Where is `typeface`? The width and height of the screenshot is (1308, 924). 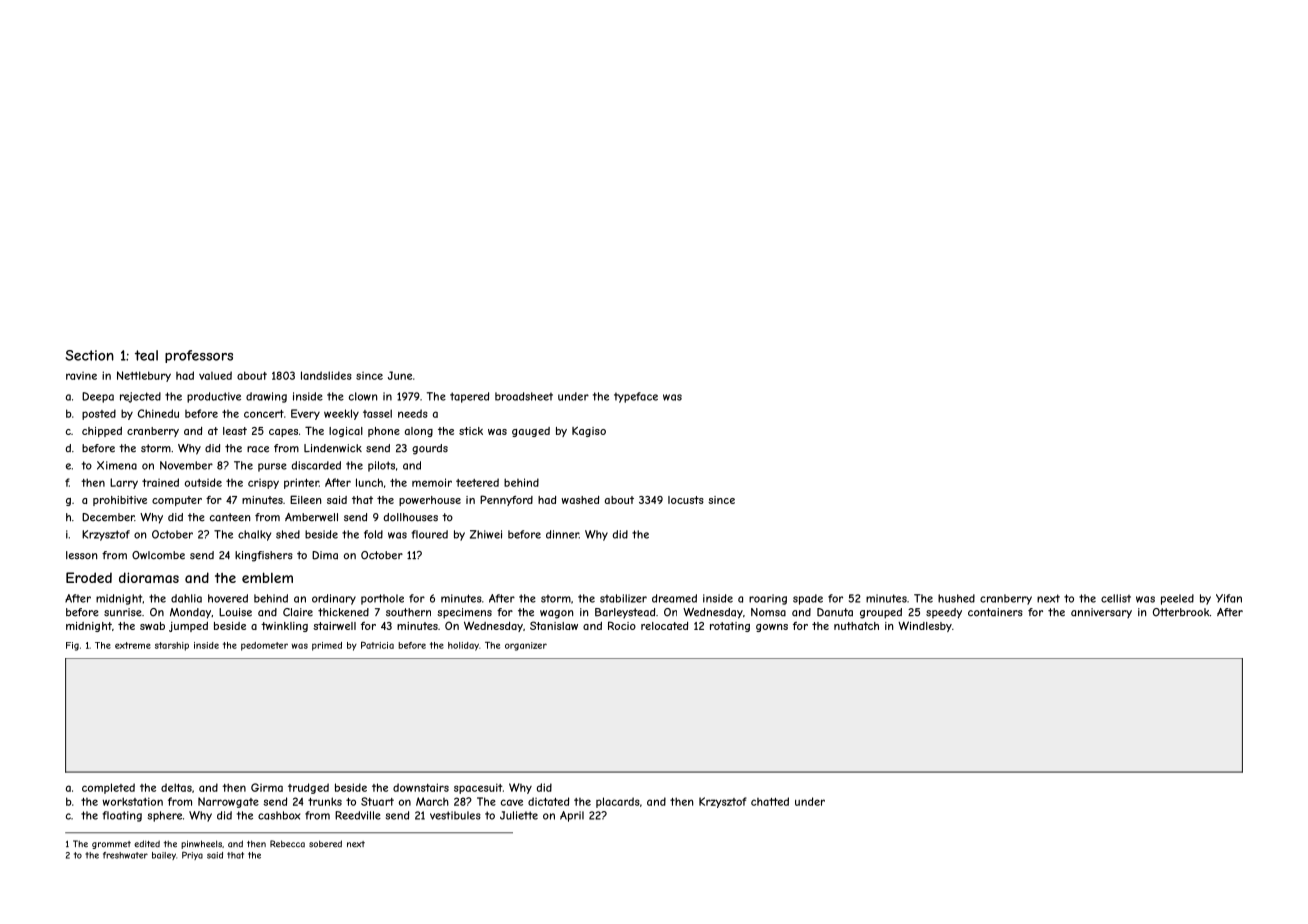 typeface is located at coordinates (636, 397).
